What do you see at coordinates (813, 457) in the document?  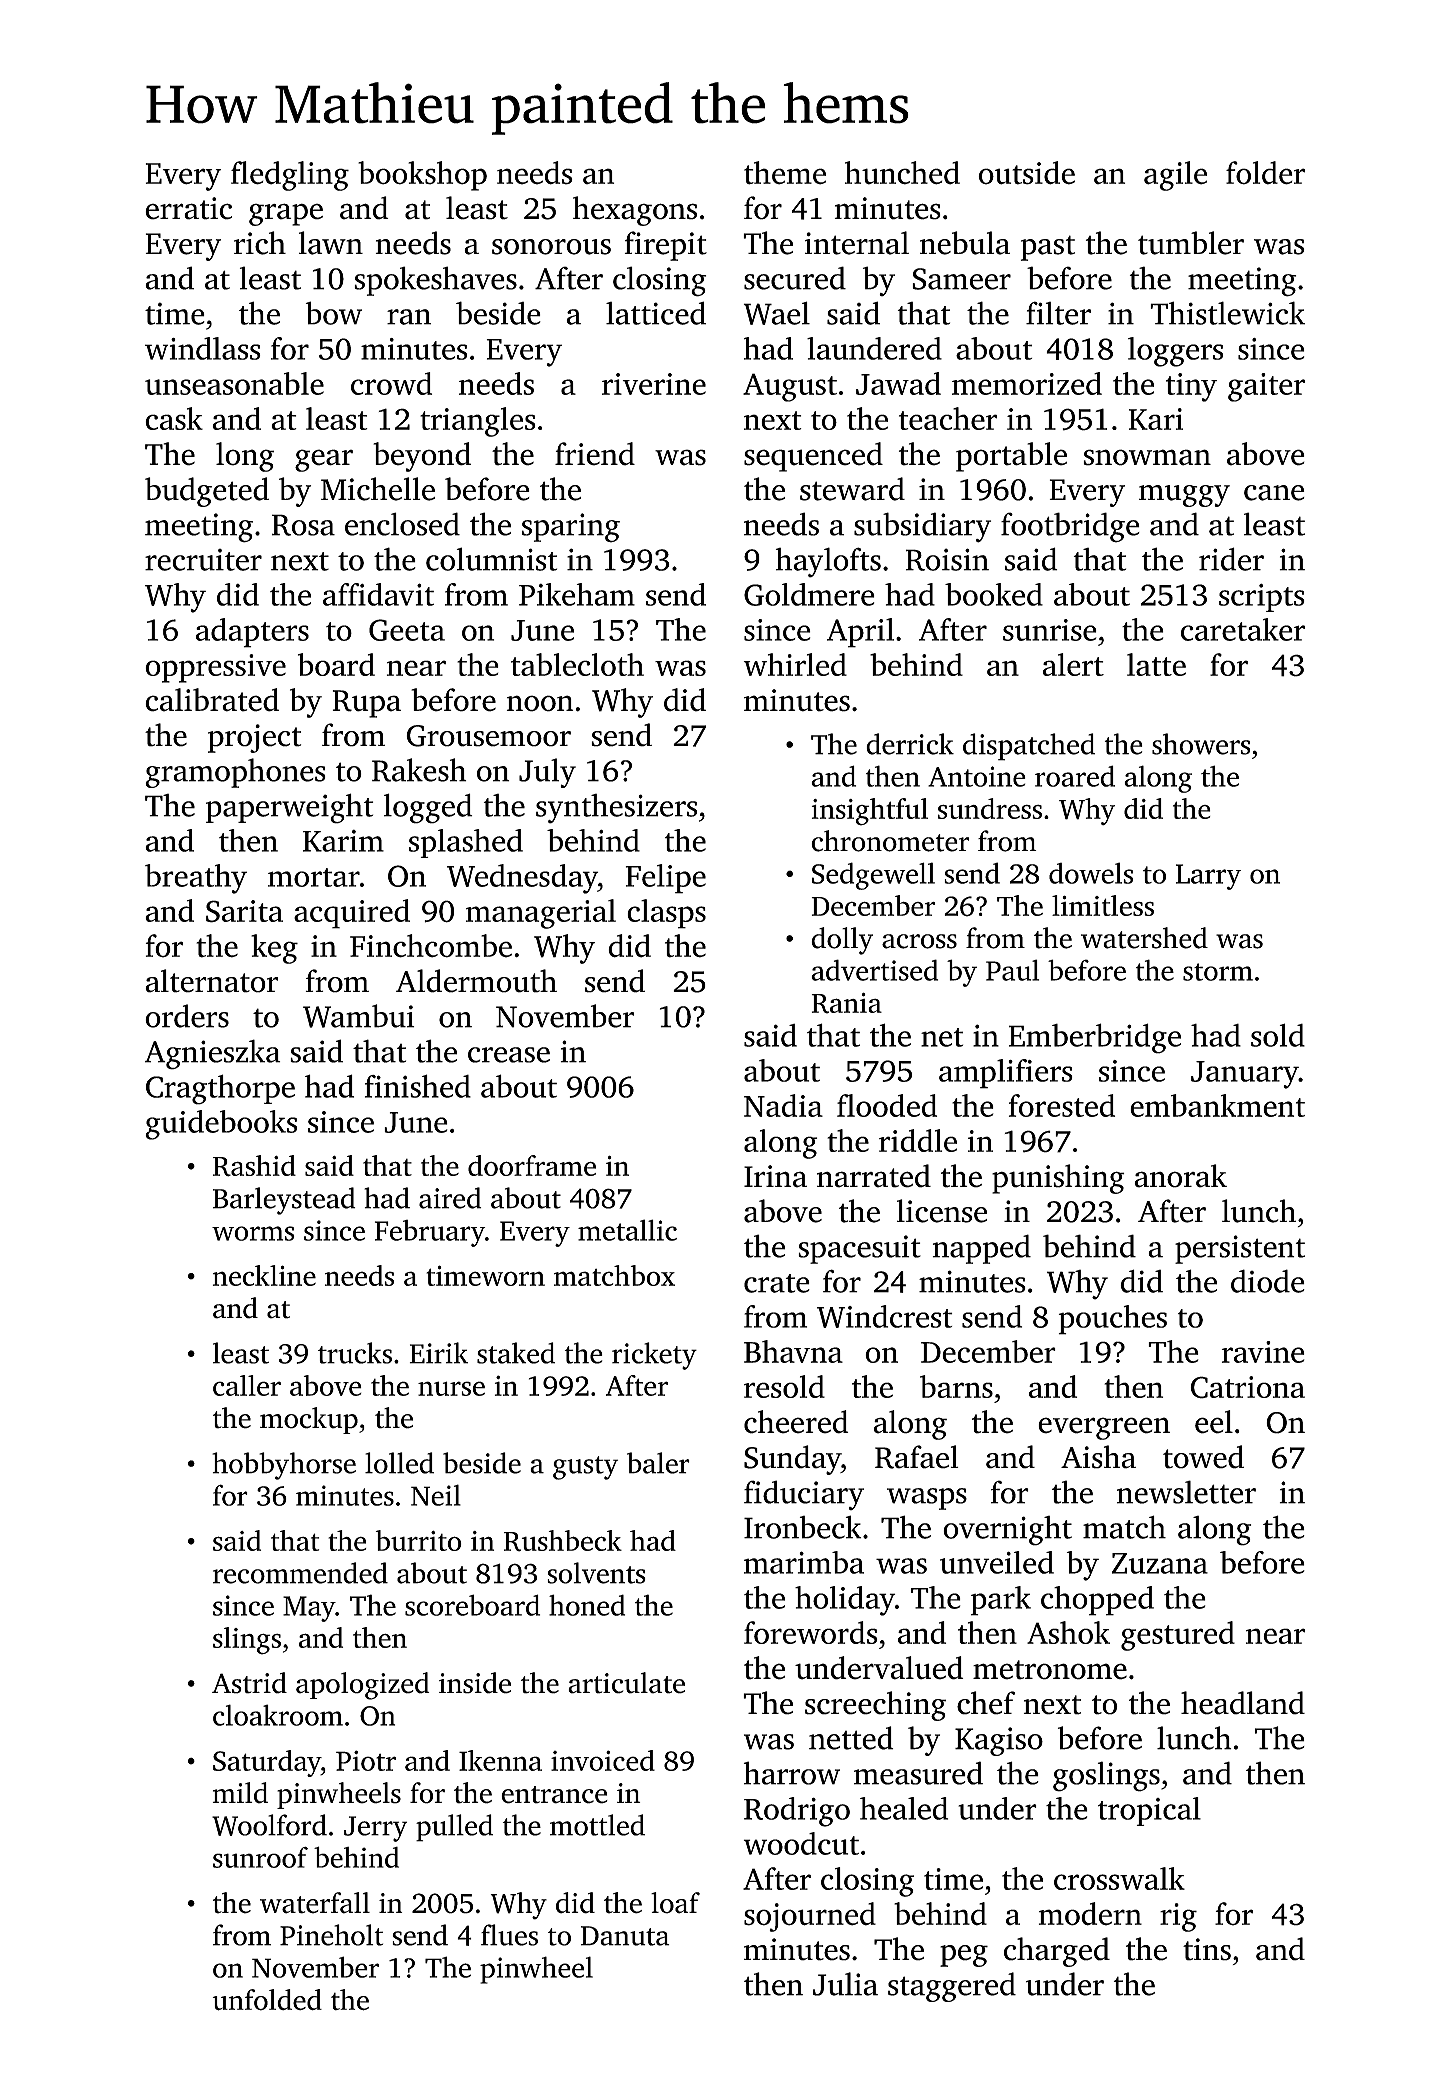 I see `sequenced` at bounding box center [813, 457].
